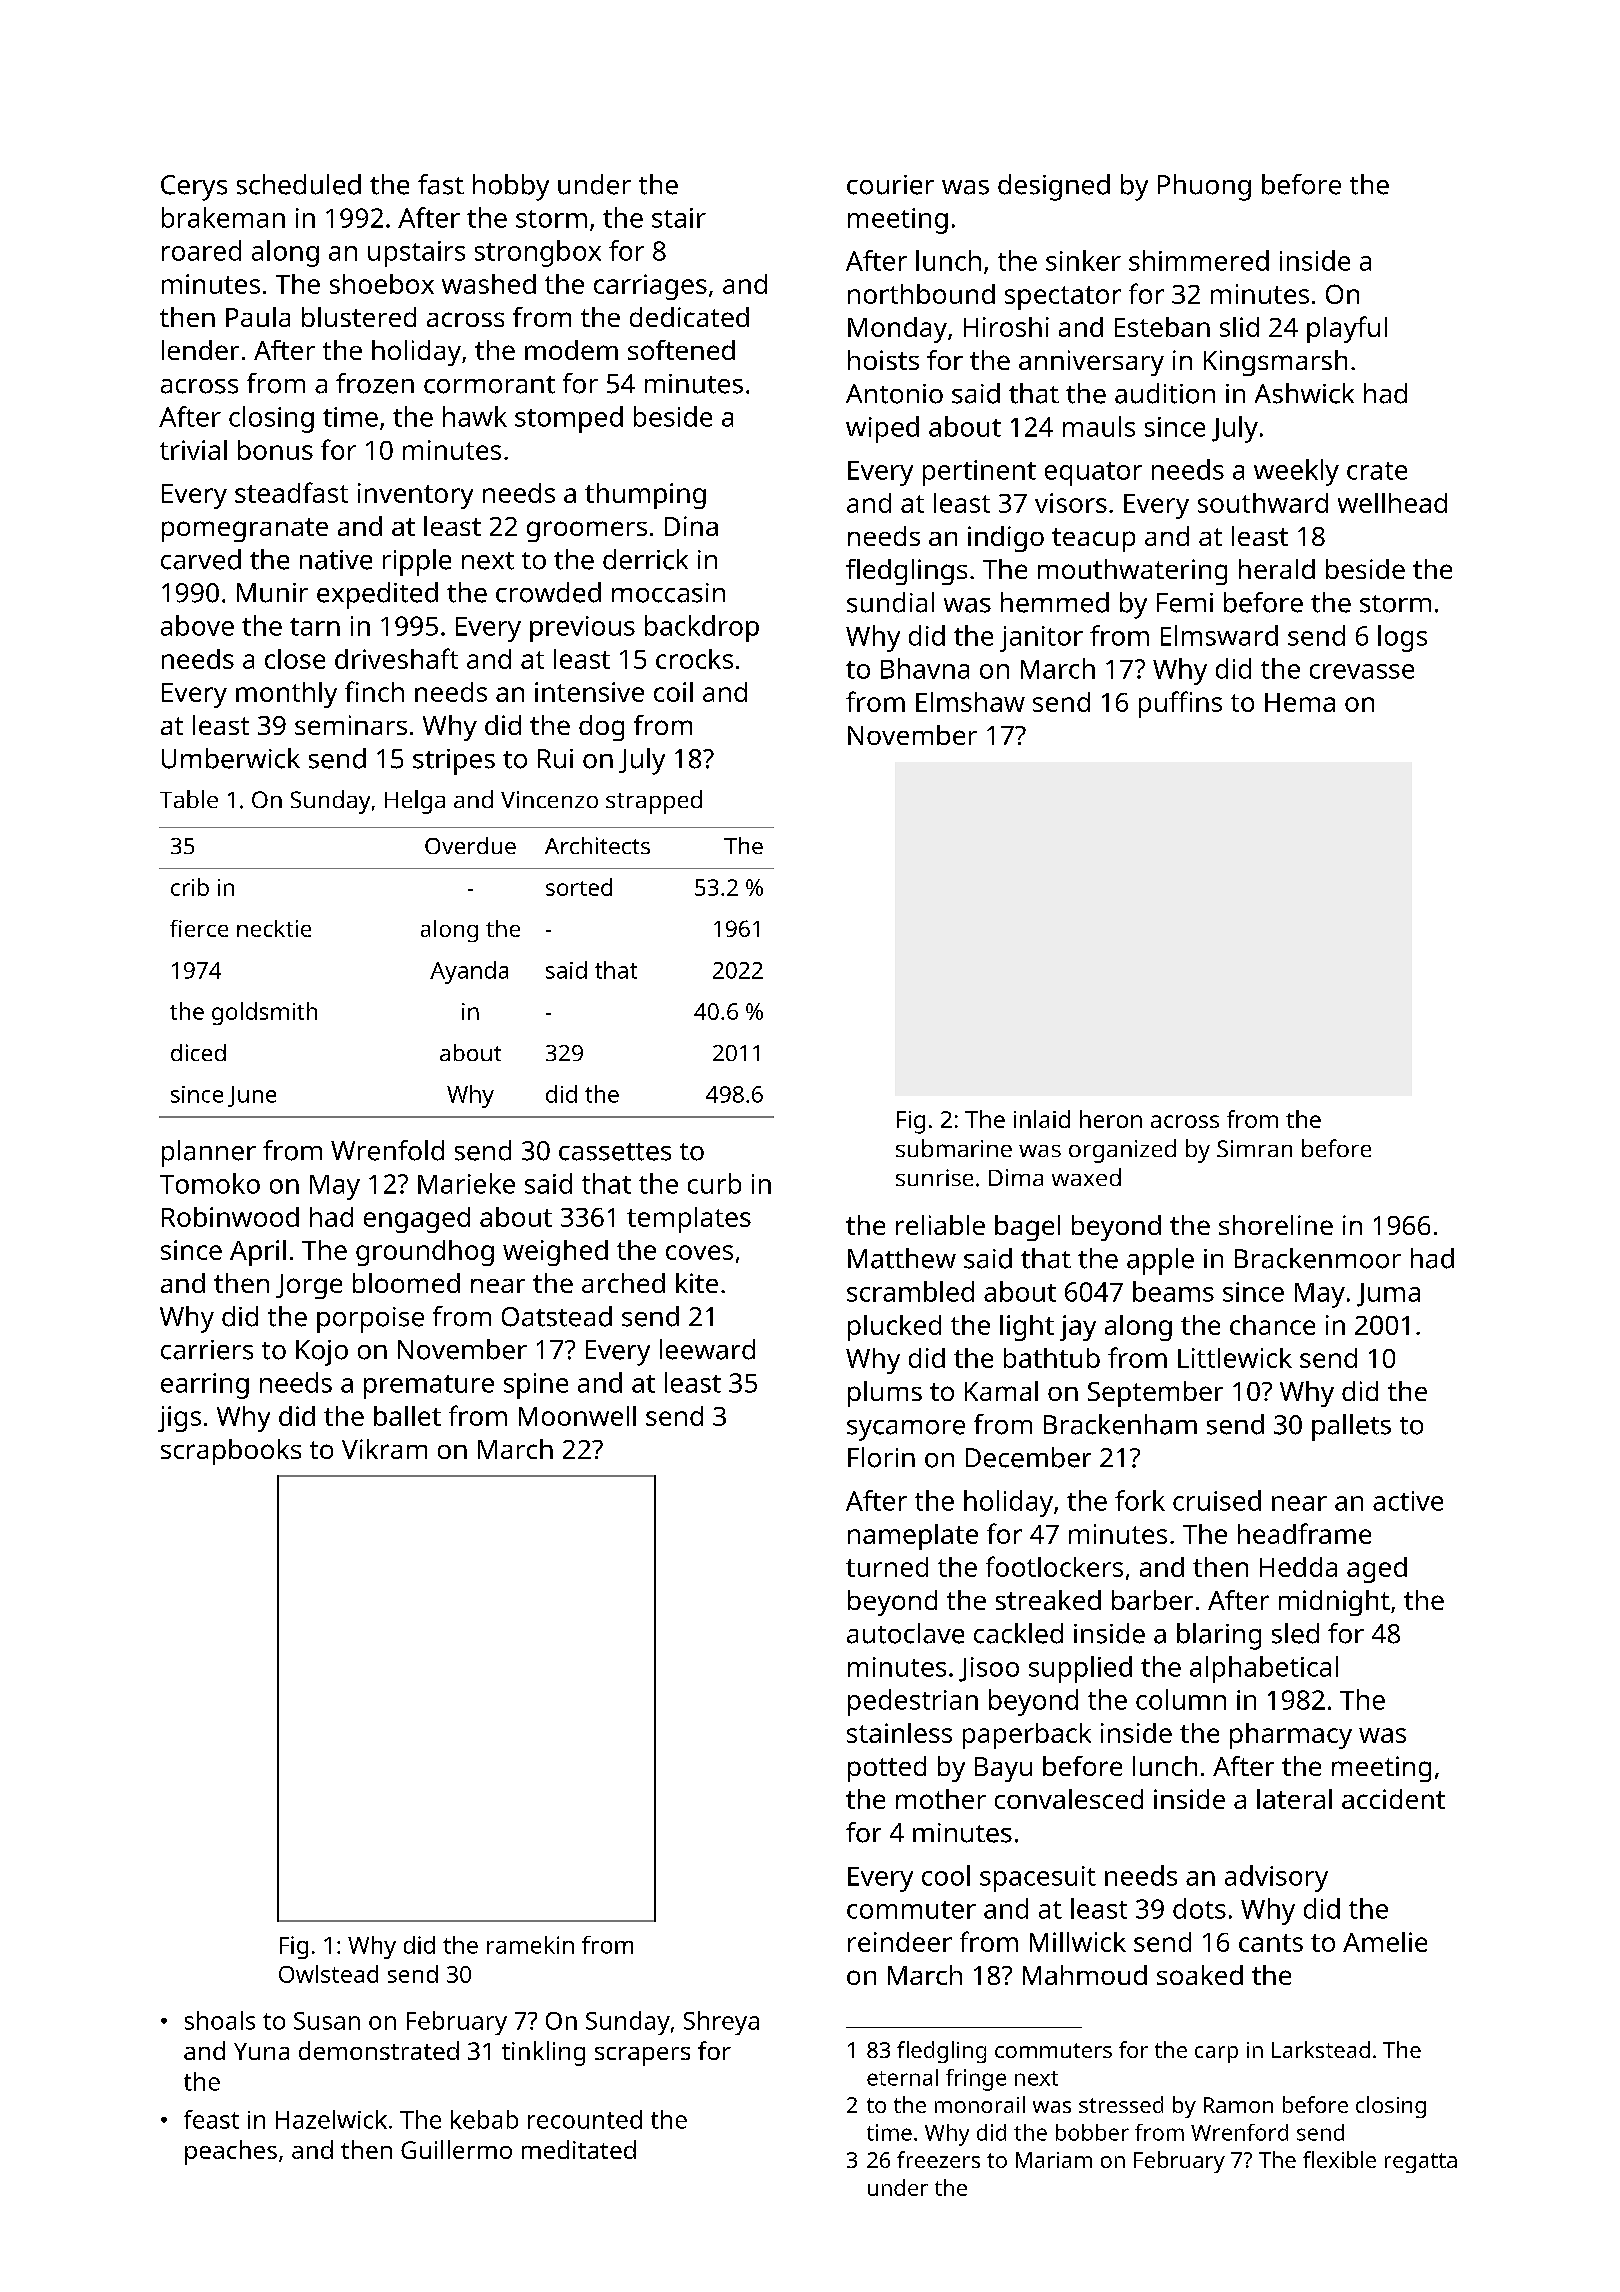 The image size is (1620, 2292). I want to click on above, so click(197, 625).
